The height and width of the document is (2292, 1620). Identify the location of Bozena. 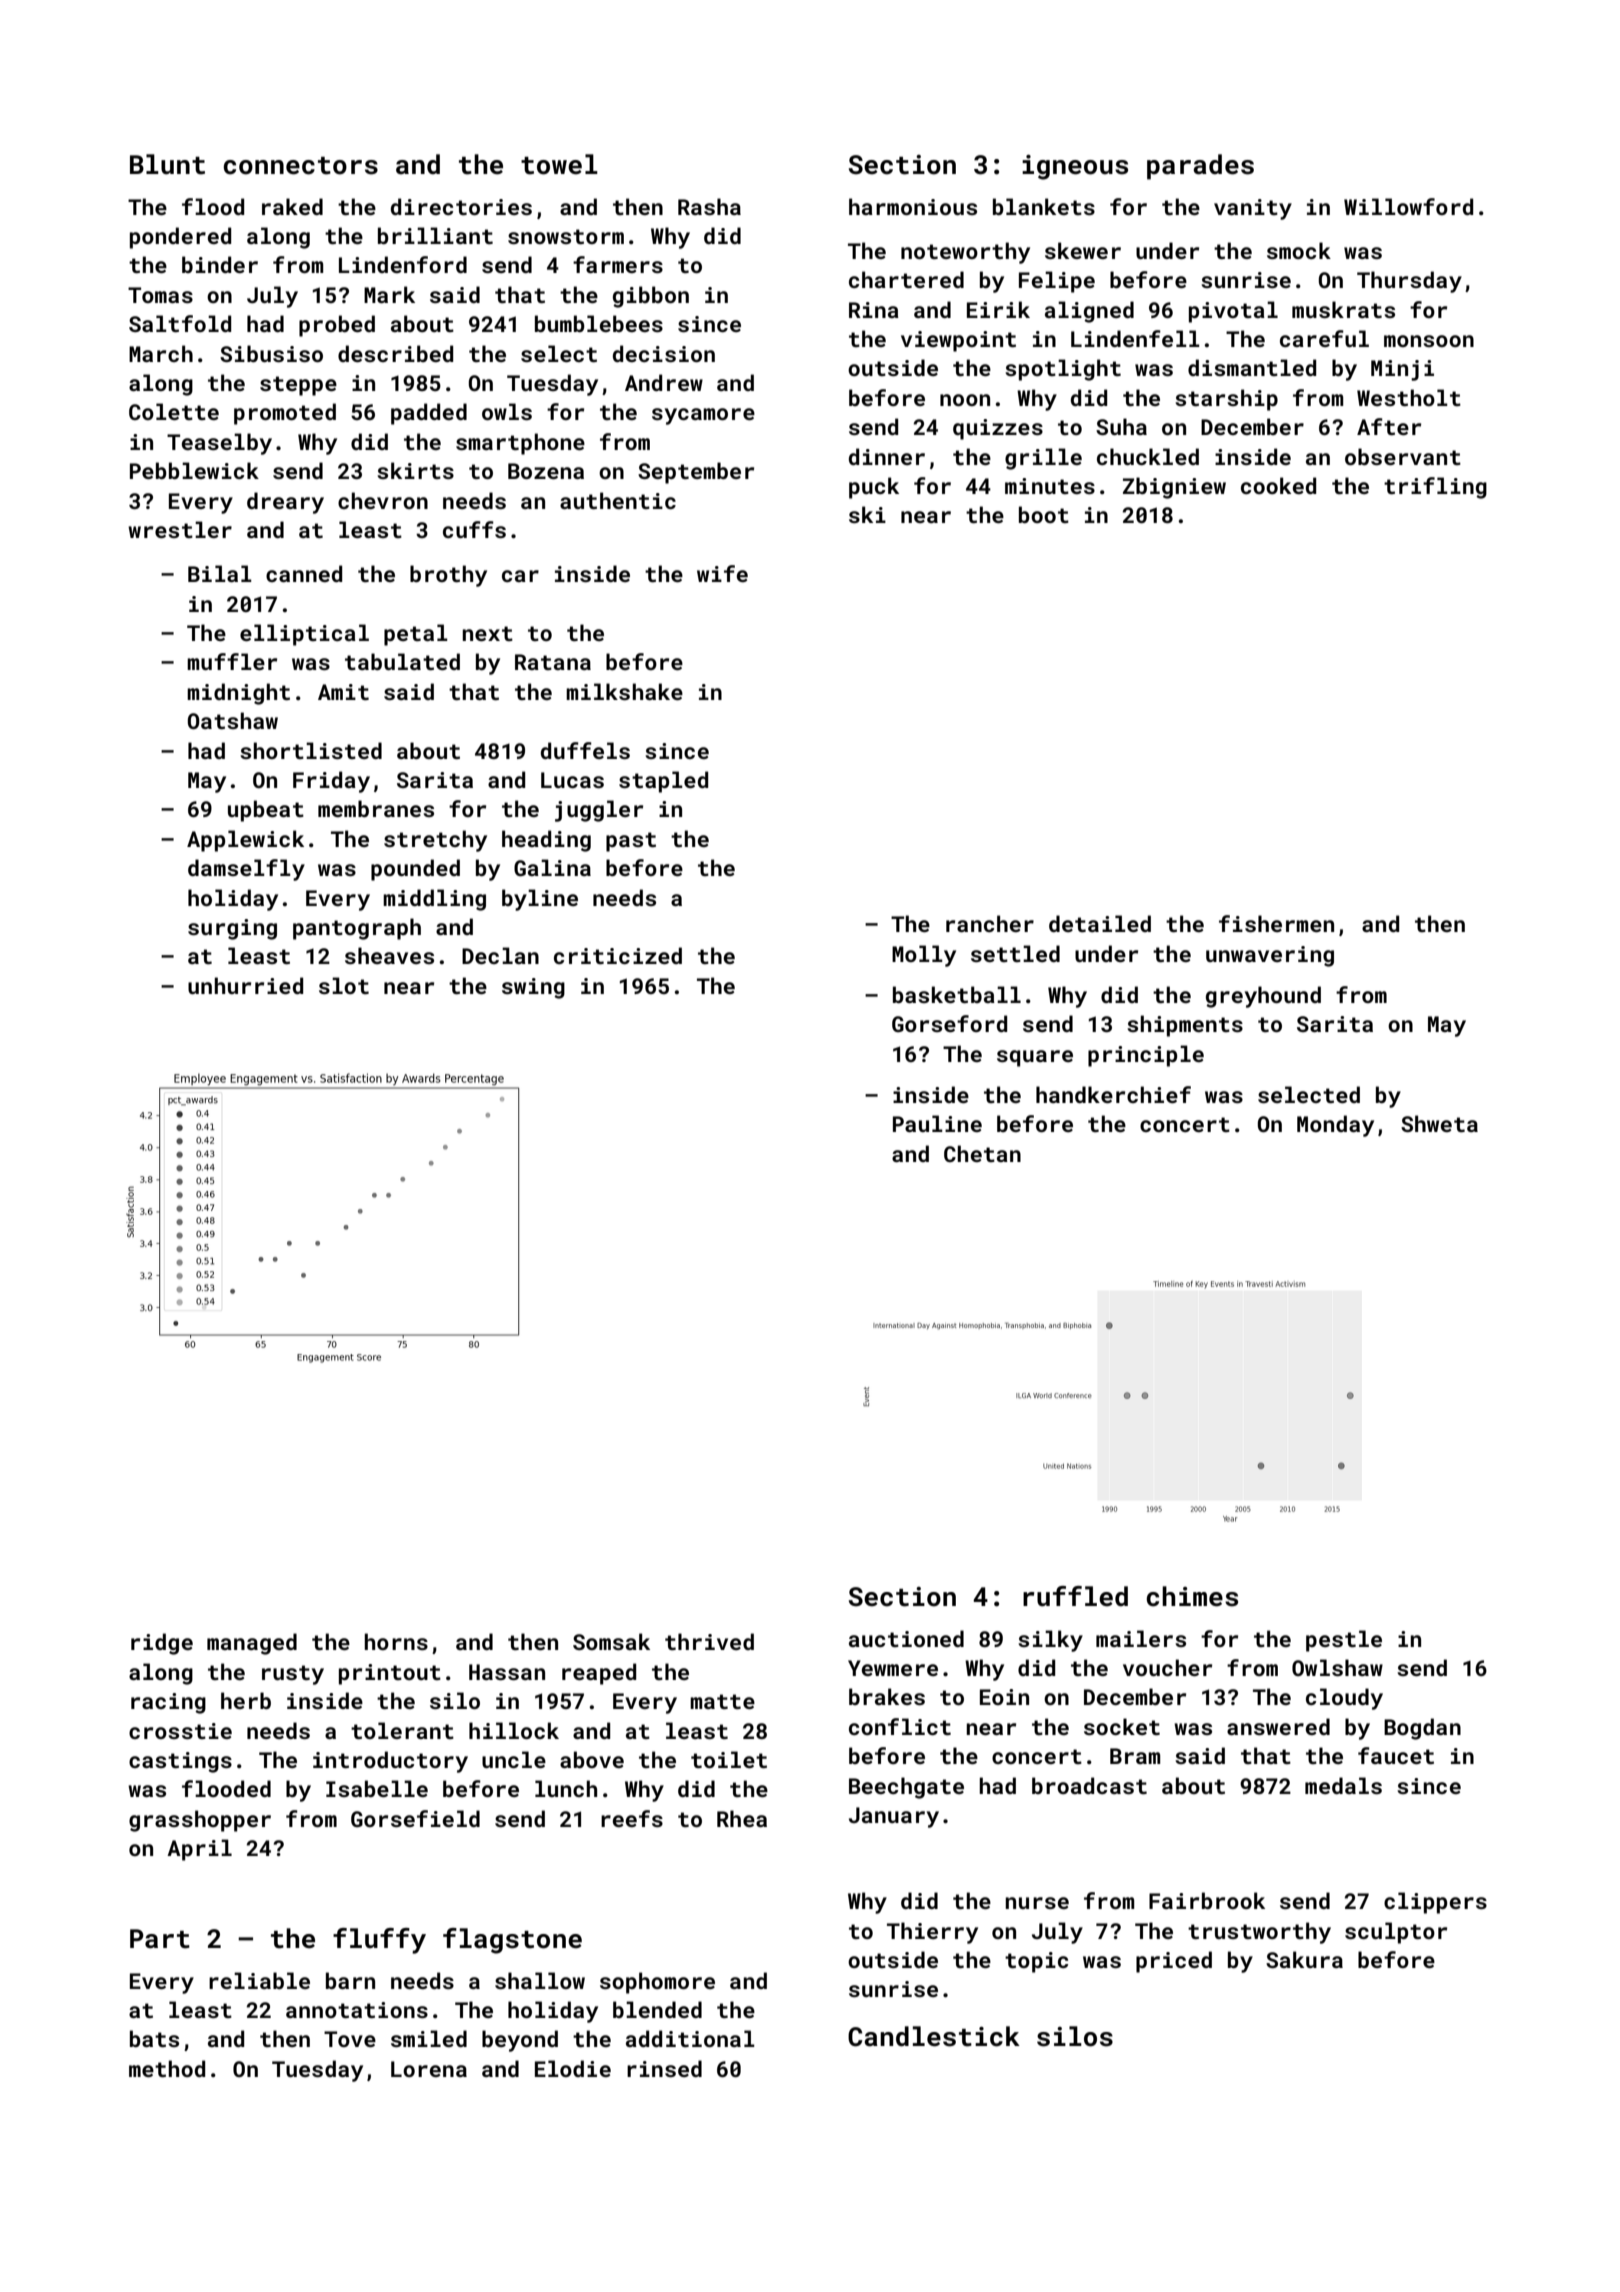
(546, 471).
